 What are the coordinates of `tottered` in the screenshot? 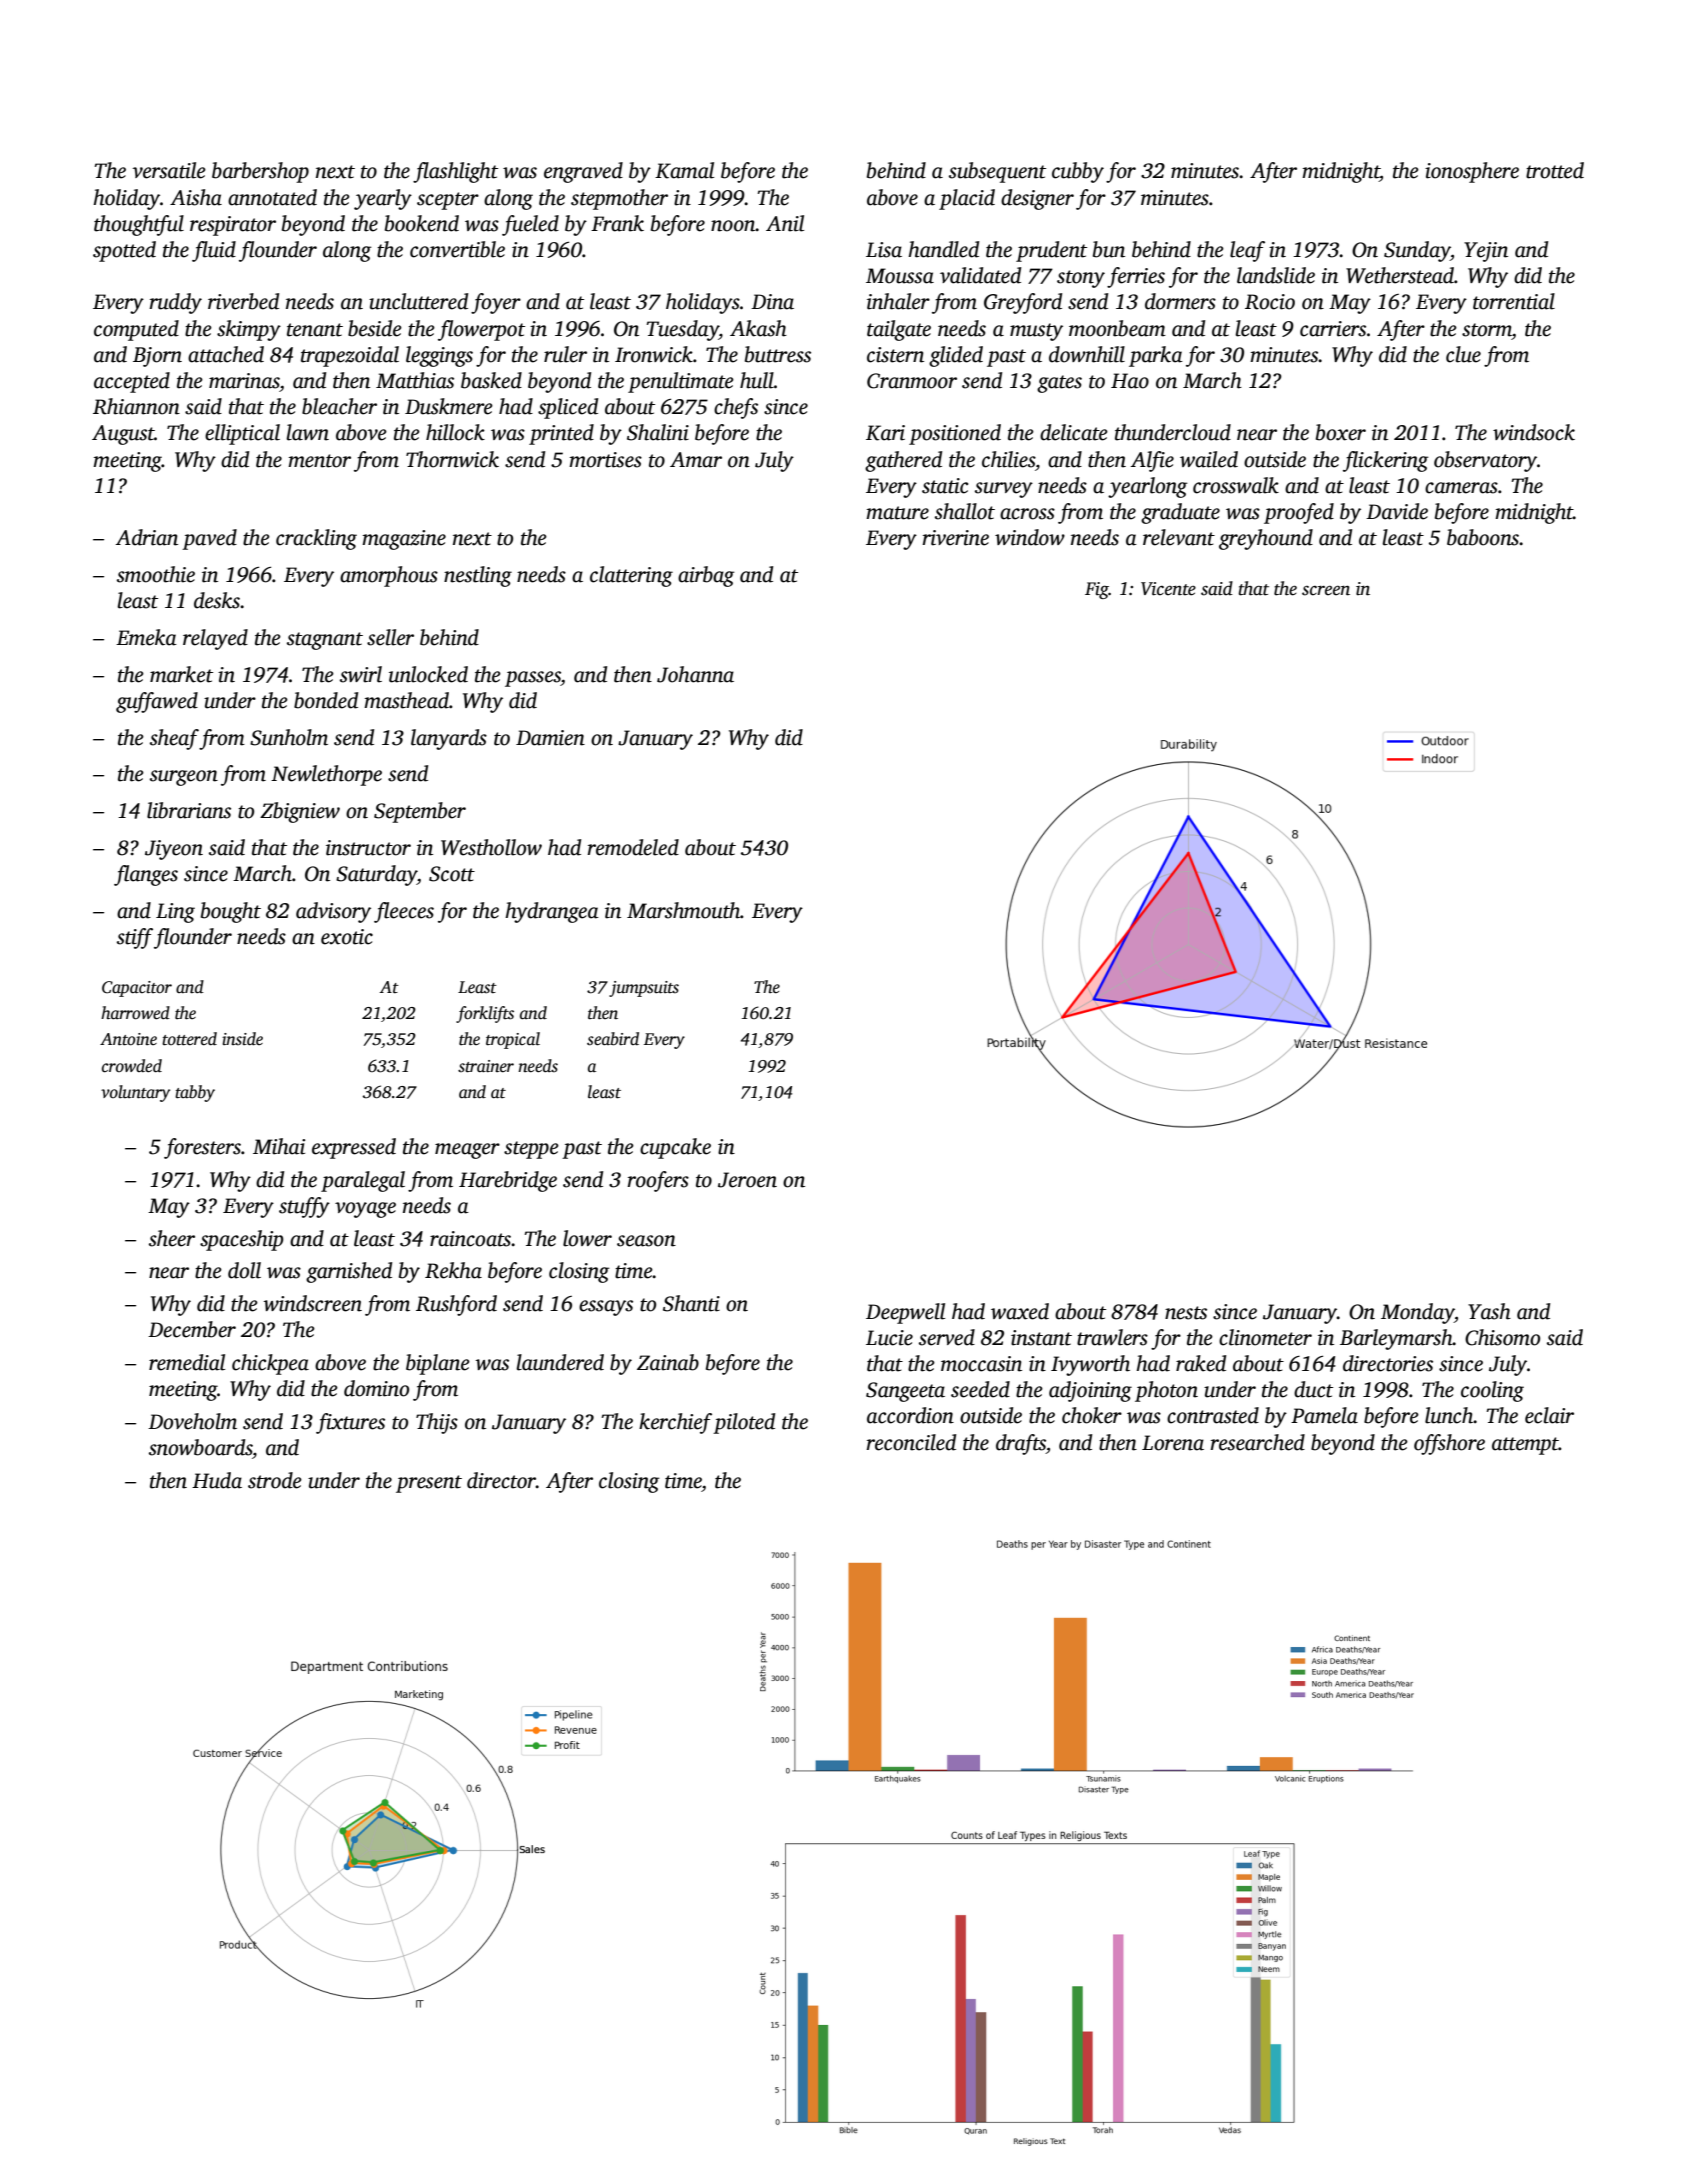 It's located at (189, 1039).
